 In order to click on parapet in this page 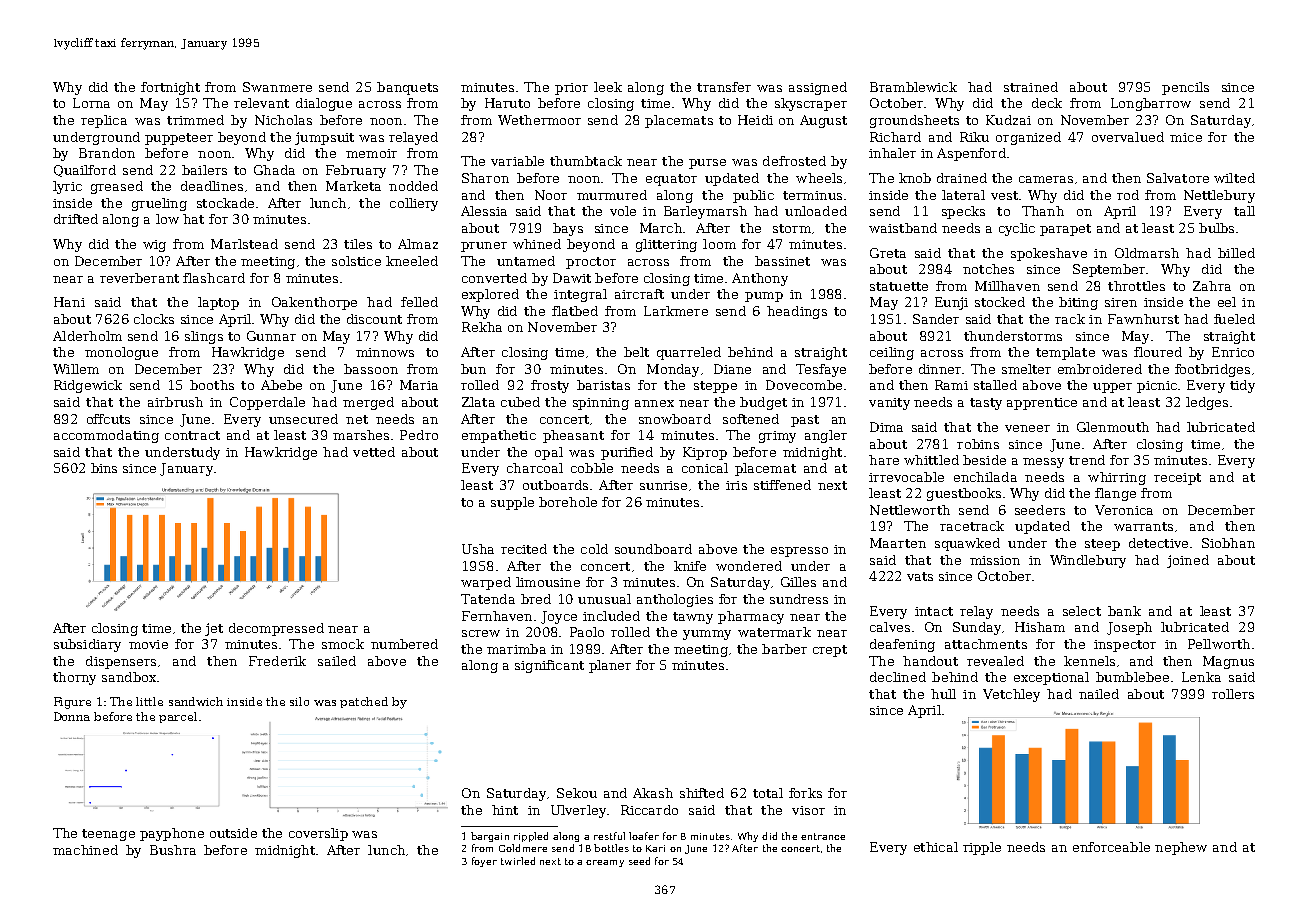, I will do `click(1065, 230)`.
